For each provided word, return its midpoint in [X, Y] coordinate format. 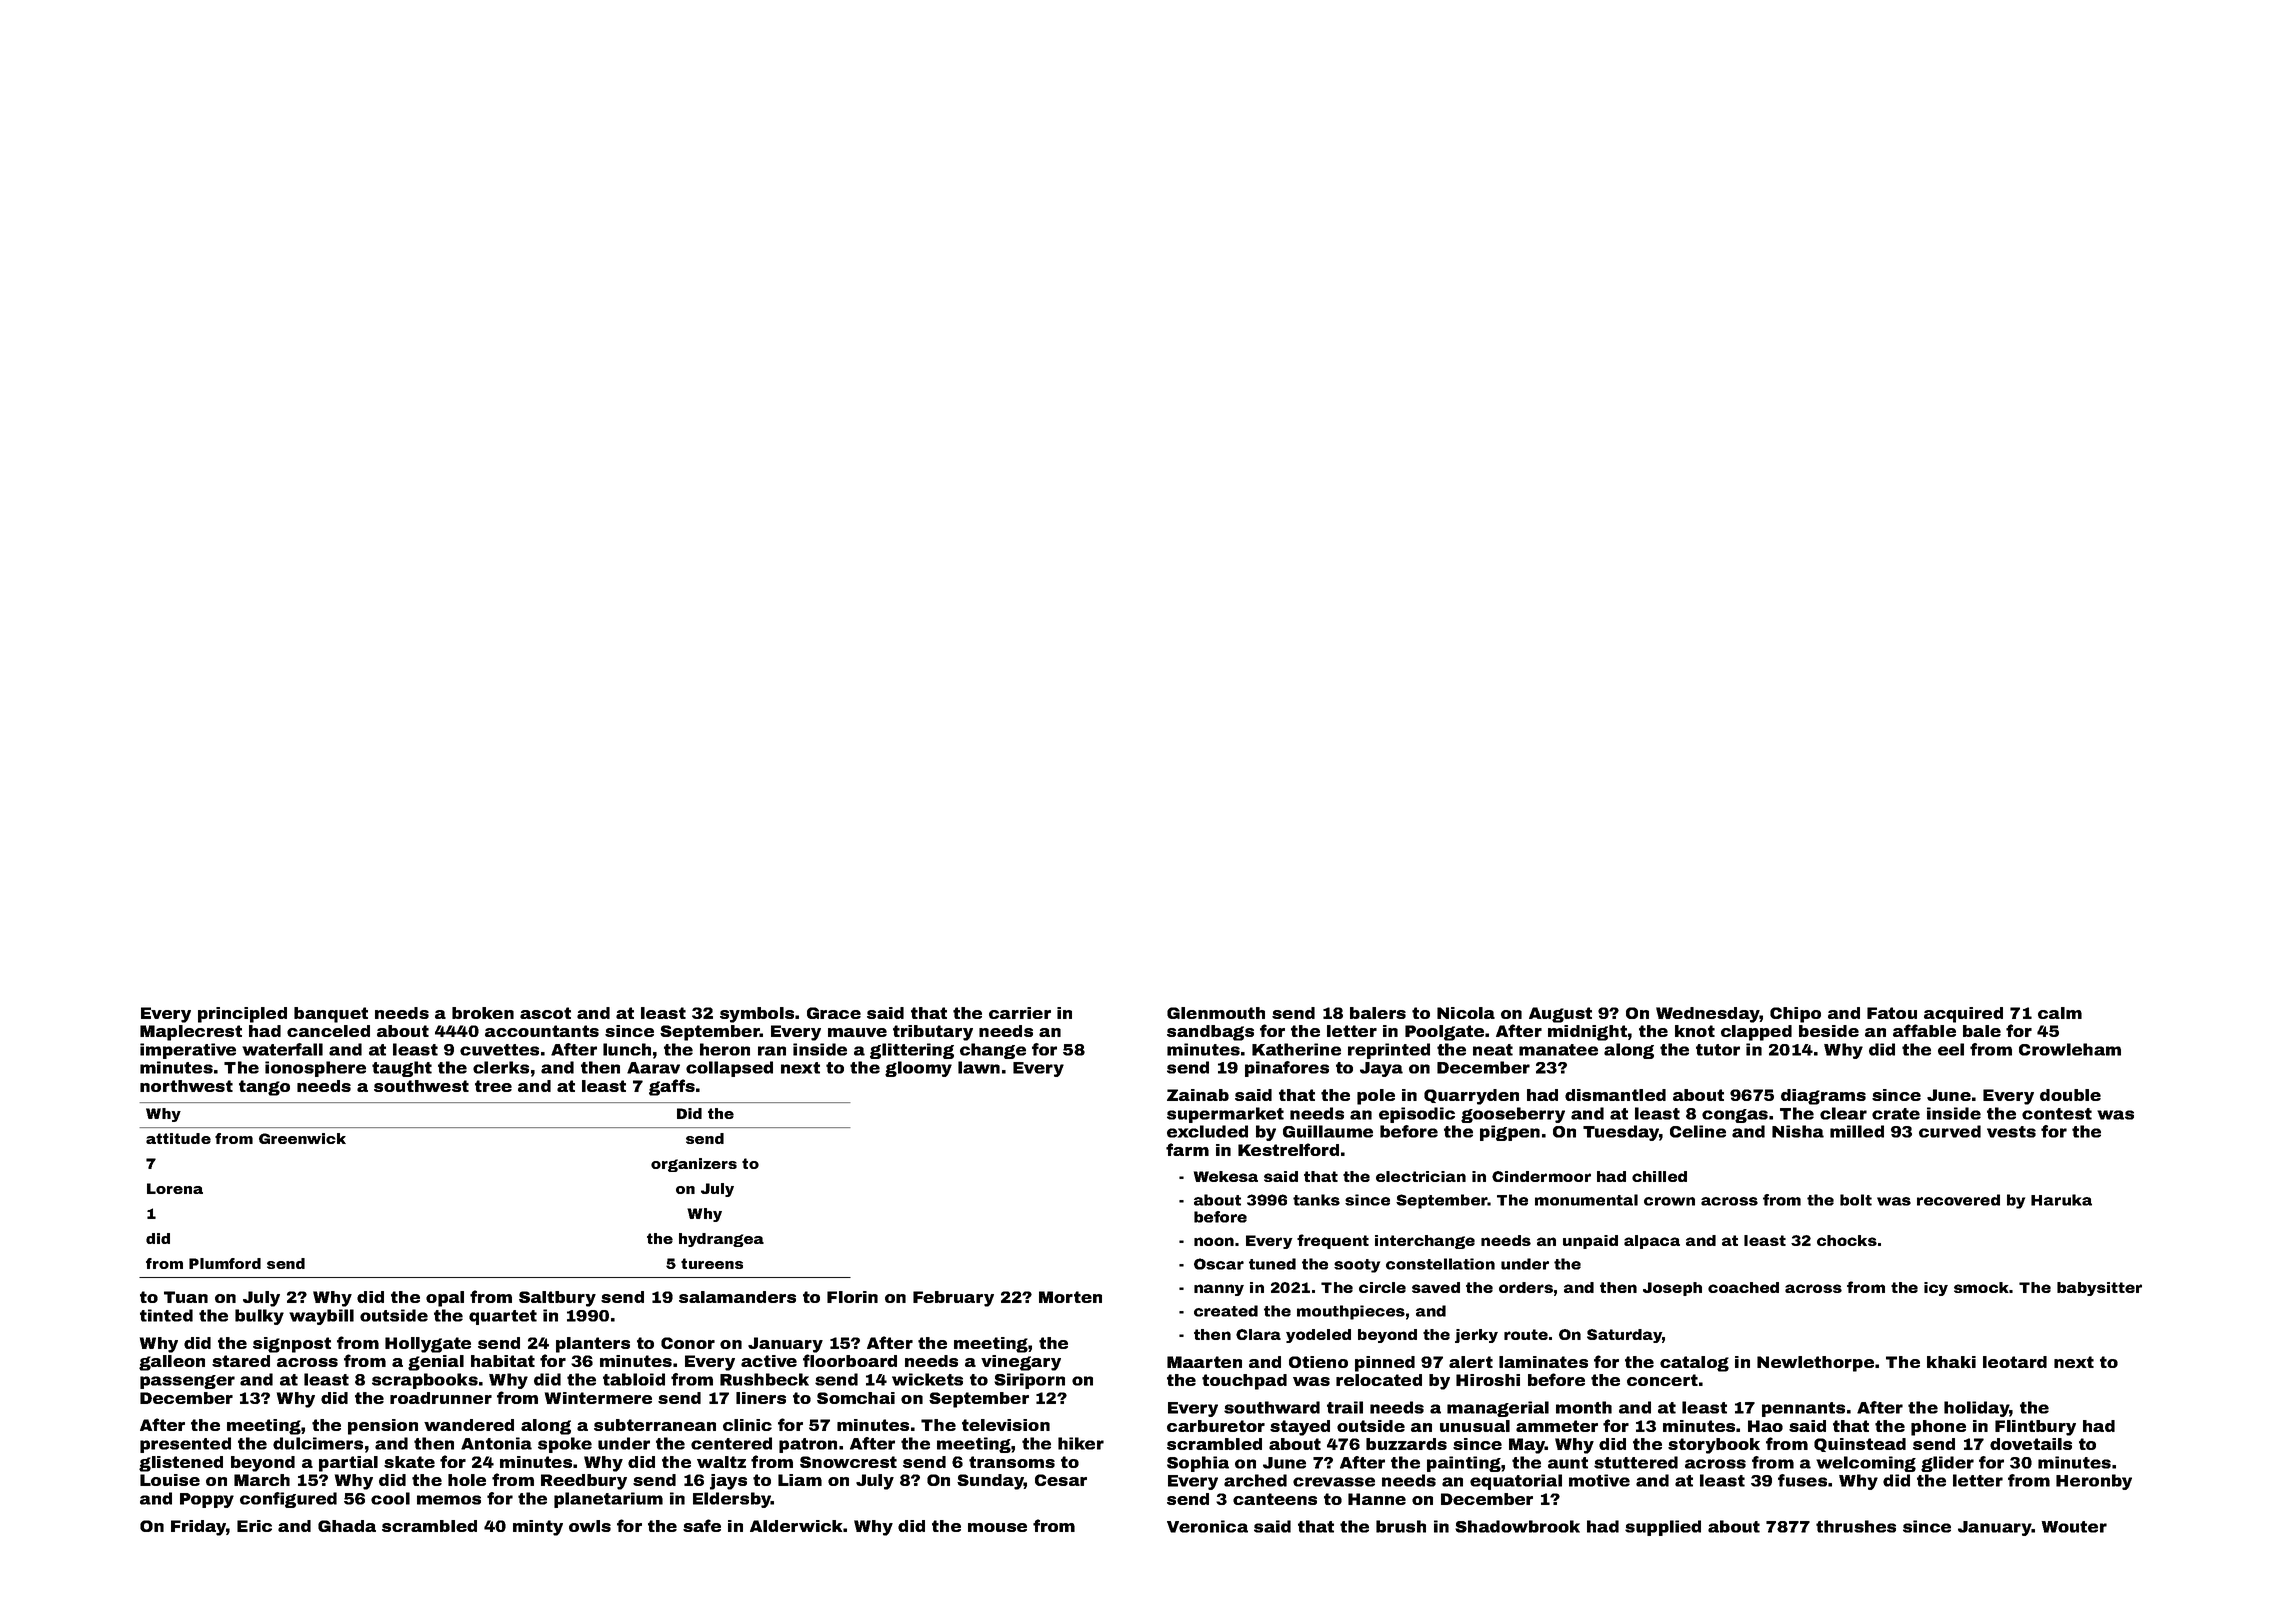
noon [1214, 1241]
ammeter [1557, 1426]
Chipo [1795, 1015]
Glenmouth [1216, 1013]
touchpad [1244, 1382]
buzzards [1406, 1444]
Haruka [2061, 1200]
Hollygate [428, 1345]
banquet [331, 1015]
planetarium [608, 1500]
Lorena [175, 1188]
